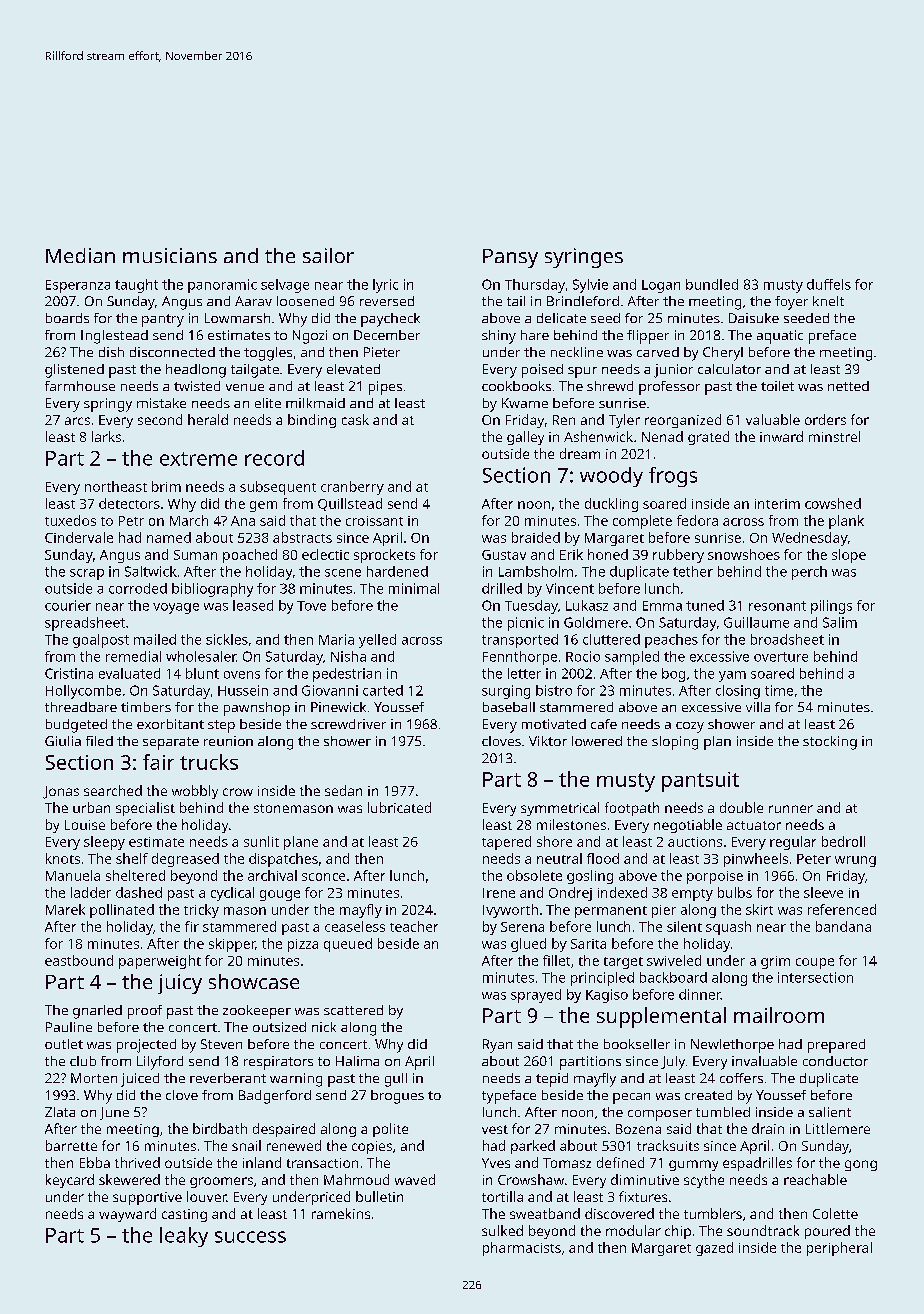 This page has width=924, height=1314. Describe the element at coordinates (243, 690) in the page. I see `Hussein` at that location.
